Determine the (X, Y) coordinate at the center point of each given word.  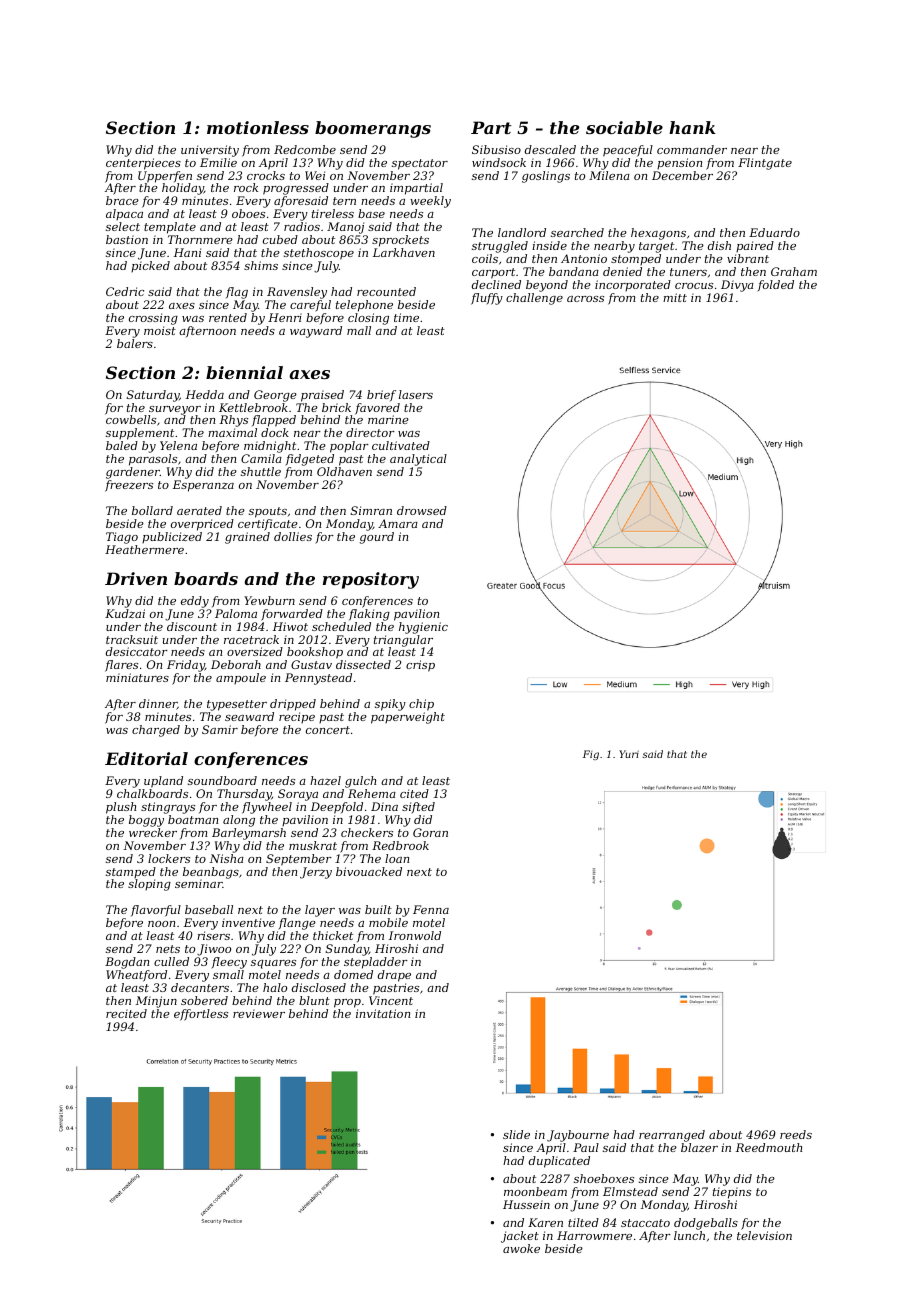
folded (775, 286)
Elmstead (630, 1191)
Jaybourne (578, 1136)
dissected (363, 664)
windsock (499, 162)
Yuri (629, 754)
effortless (201, 1015)
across (585, 299)
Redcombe (305, 149)
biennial (244, 372)
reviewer (259, 1013)
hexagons (658, 234)
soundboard (222, 780)
